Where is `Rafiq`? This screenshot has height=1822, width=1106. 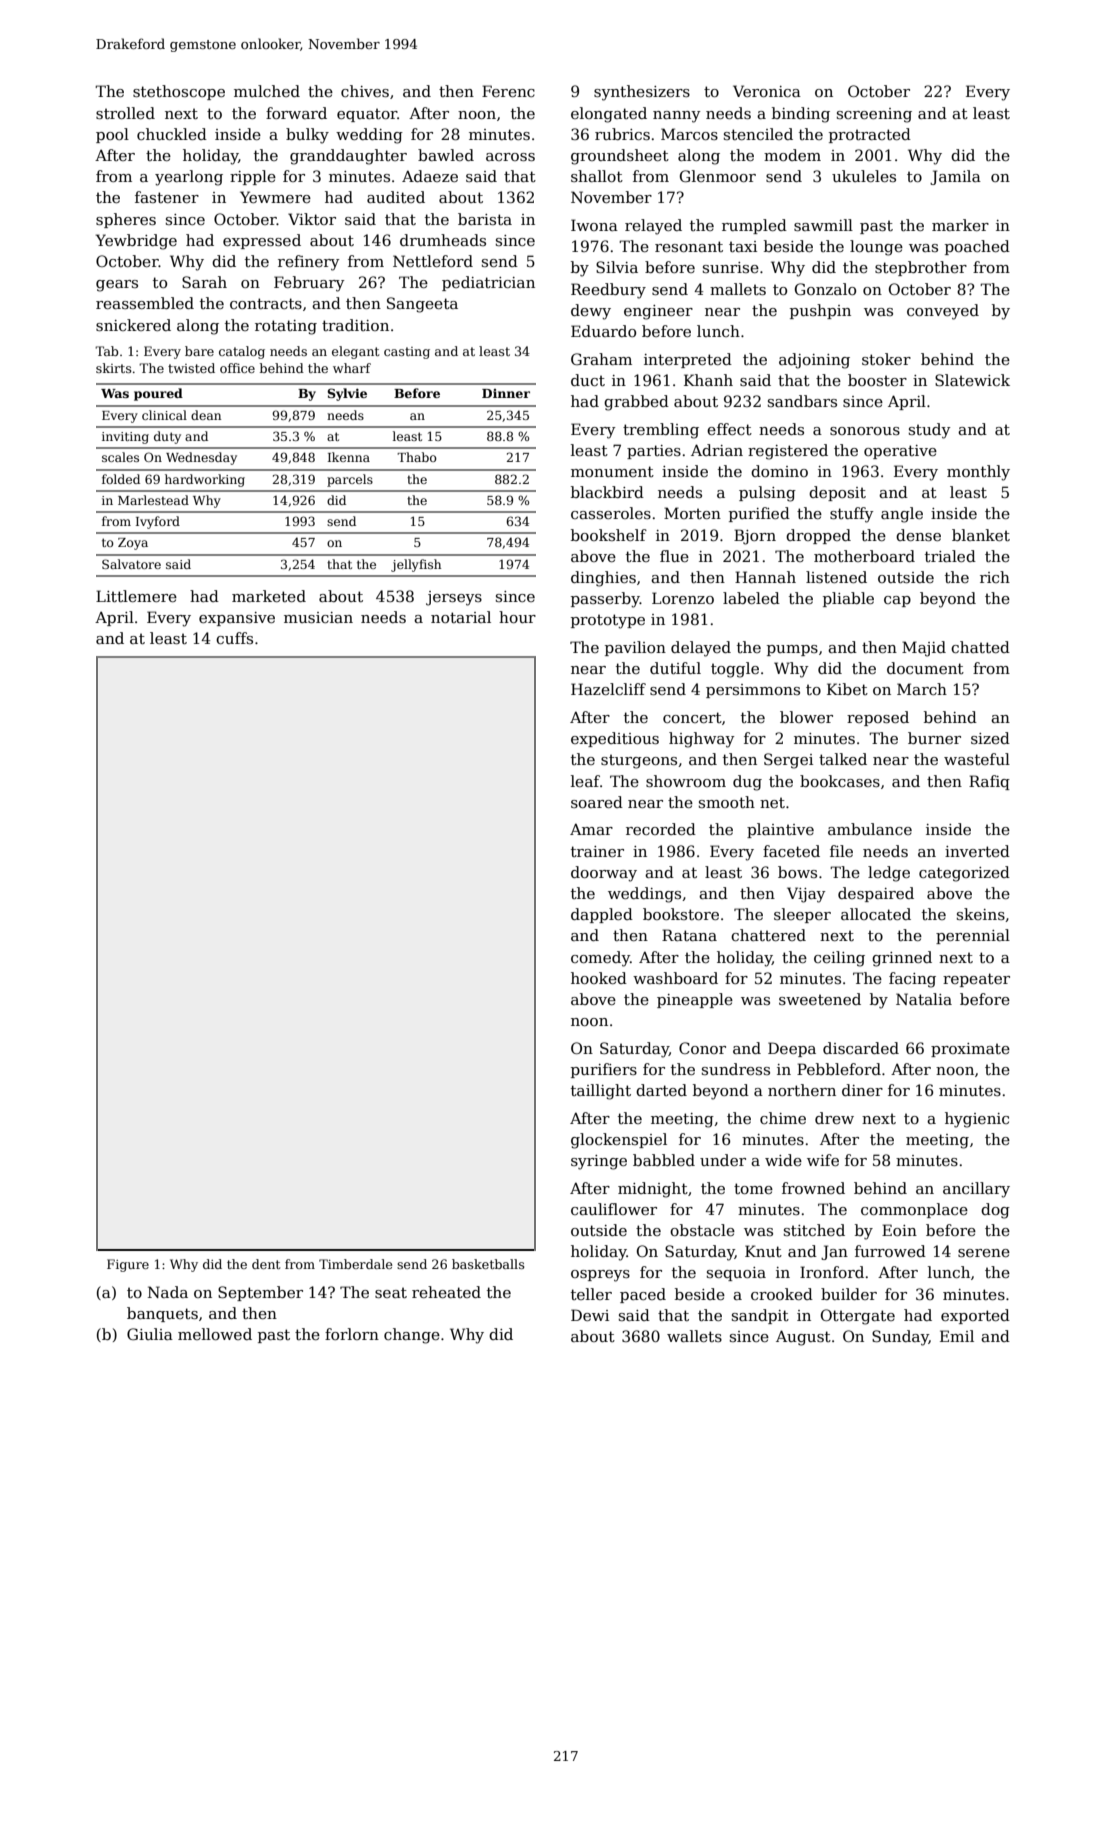
Rafiq is located at coordinates (989, 782).
